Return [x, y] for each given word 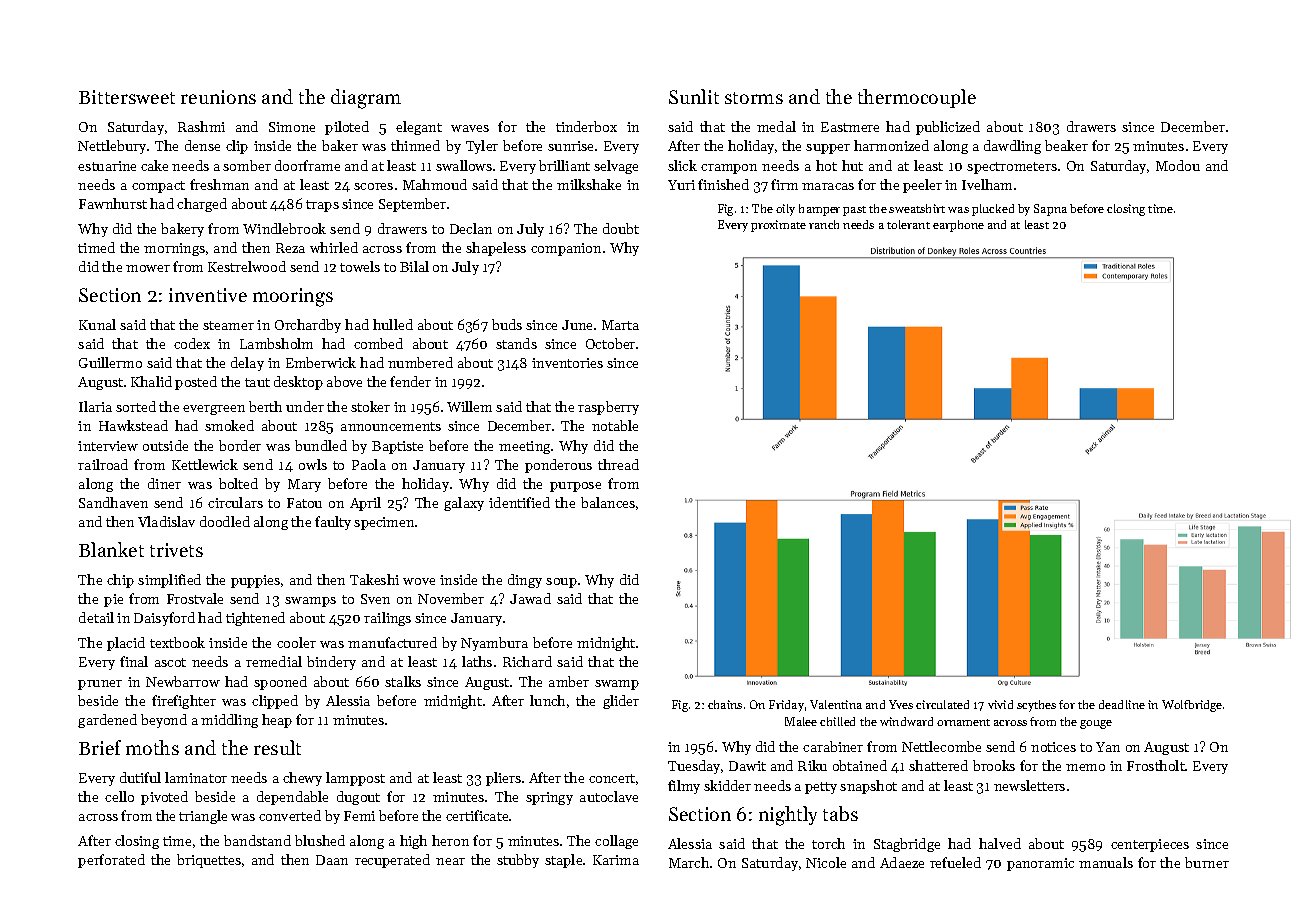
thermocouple [917, 98]
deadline [1122, 704]
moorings [293, 297]
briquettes [209, 861]
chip [120, 581]
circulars [235, 502]
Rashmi [201, 126]
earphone [958, 226]
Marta [620, 325]
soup [561, 583]
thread [618, 464]
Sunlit [694, 96]
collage [616, 842]
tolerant [908, 224]
